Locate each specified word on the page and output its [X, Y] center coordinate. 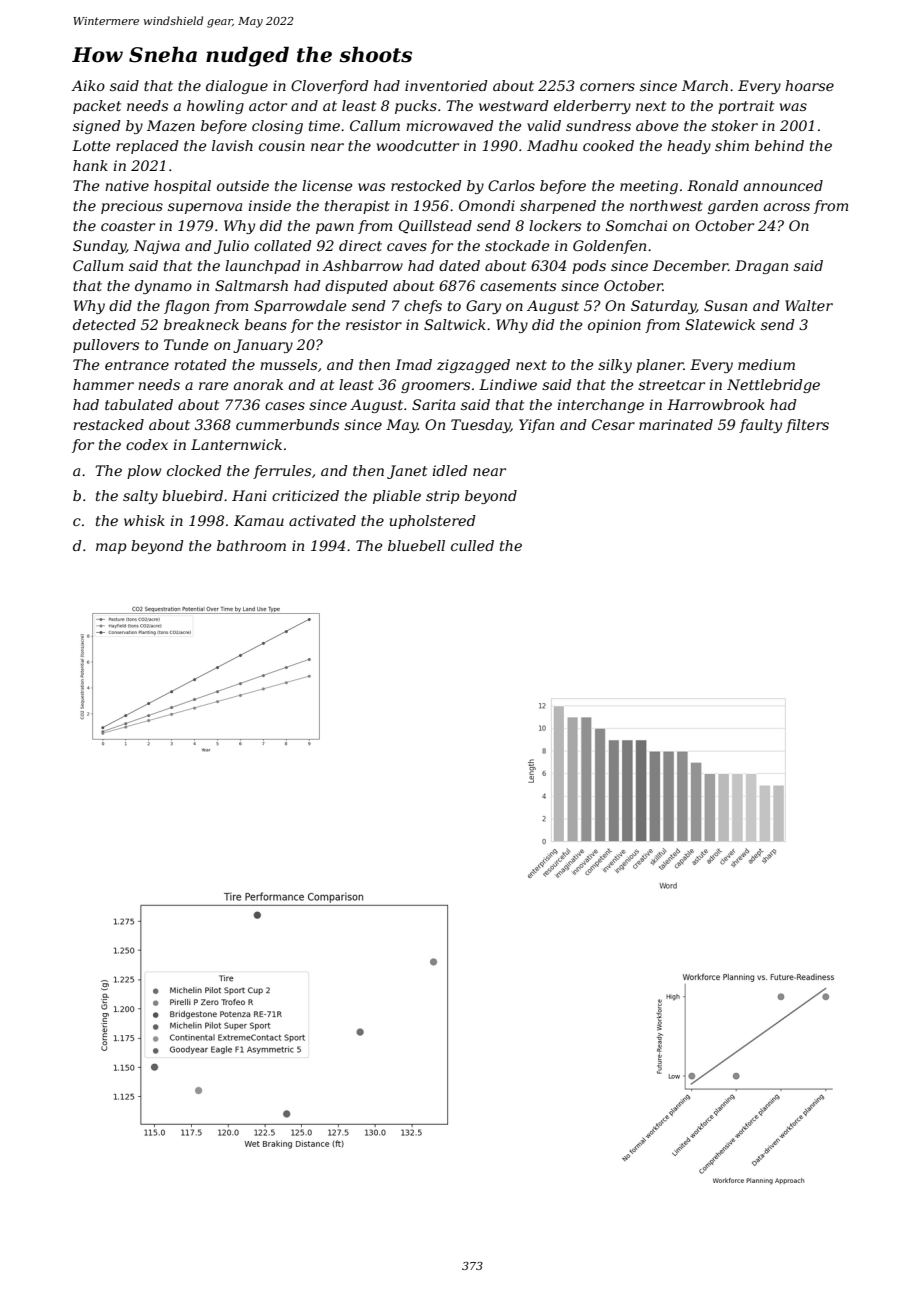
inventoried [446, 85]
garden [733, 207]
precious [132, 207]
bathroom [251, 545]
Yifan [536, 426]
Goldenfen [609, 247]
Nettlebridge [773, 386]
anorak [258, 384]
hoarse [809, 85]
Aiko [88, 85]
